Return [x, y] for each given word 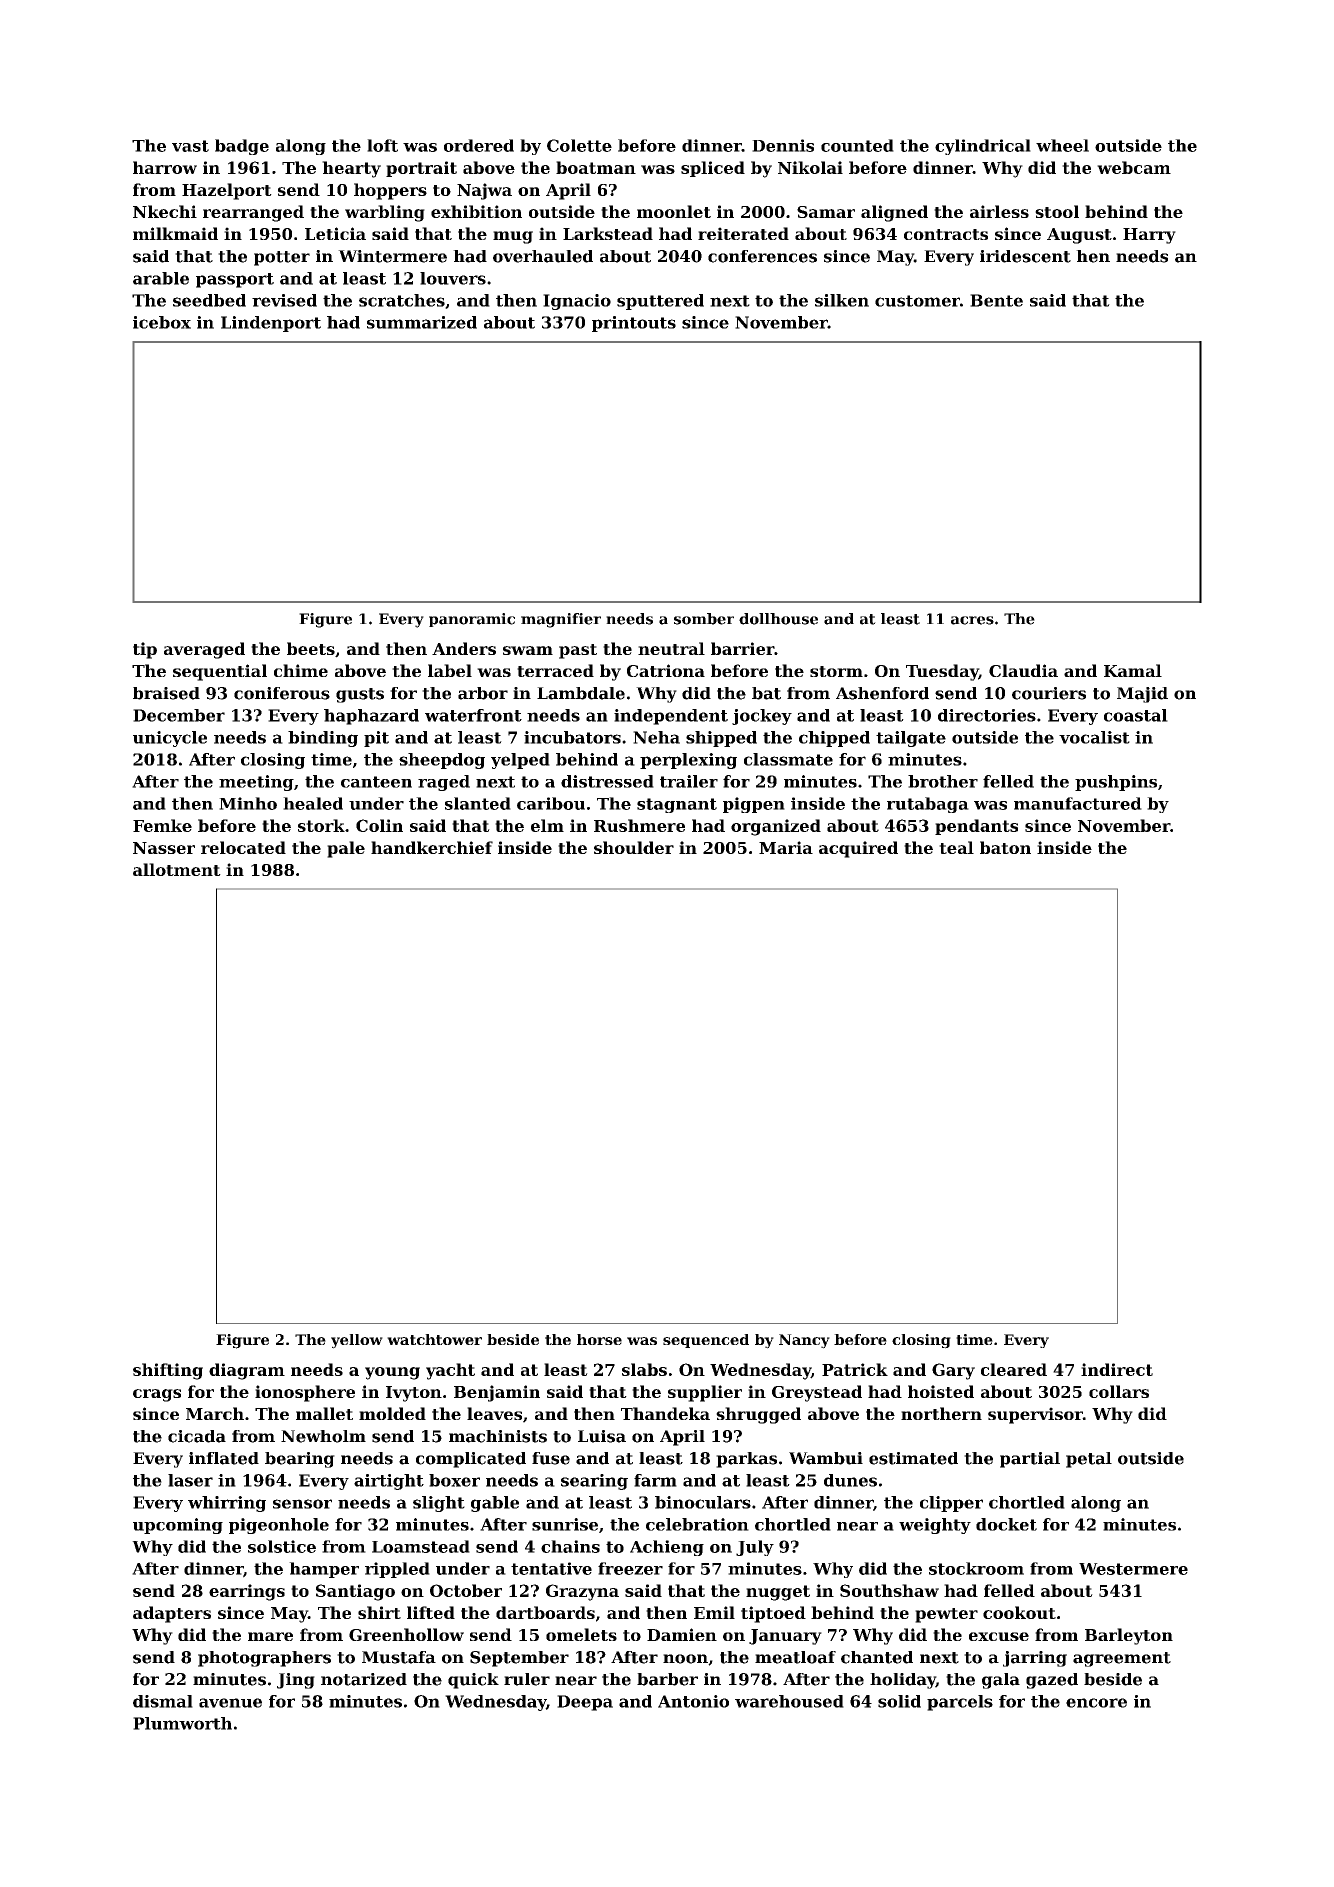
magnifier [561, 620]
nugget [778, 1593]
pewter [946, 1615]
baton [1005, 847]
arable [161, 278]
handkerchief [432, 847]
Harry [1149, 236]
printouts [634, 324]
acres [972, 620]
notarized [364, 1679]
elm [547, 825]
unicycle [170, 739]
